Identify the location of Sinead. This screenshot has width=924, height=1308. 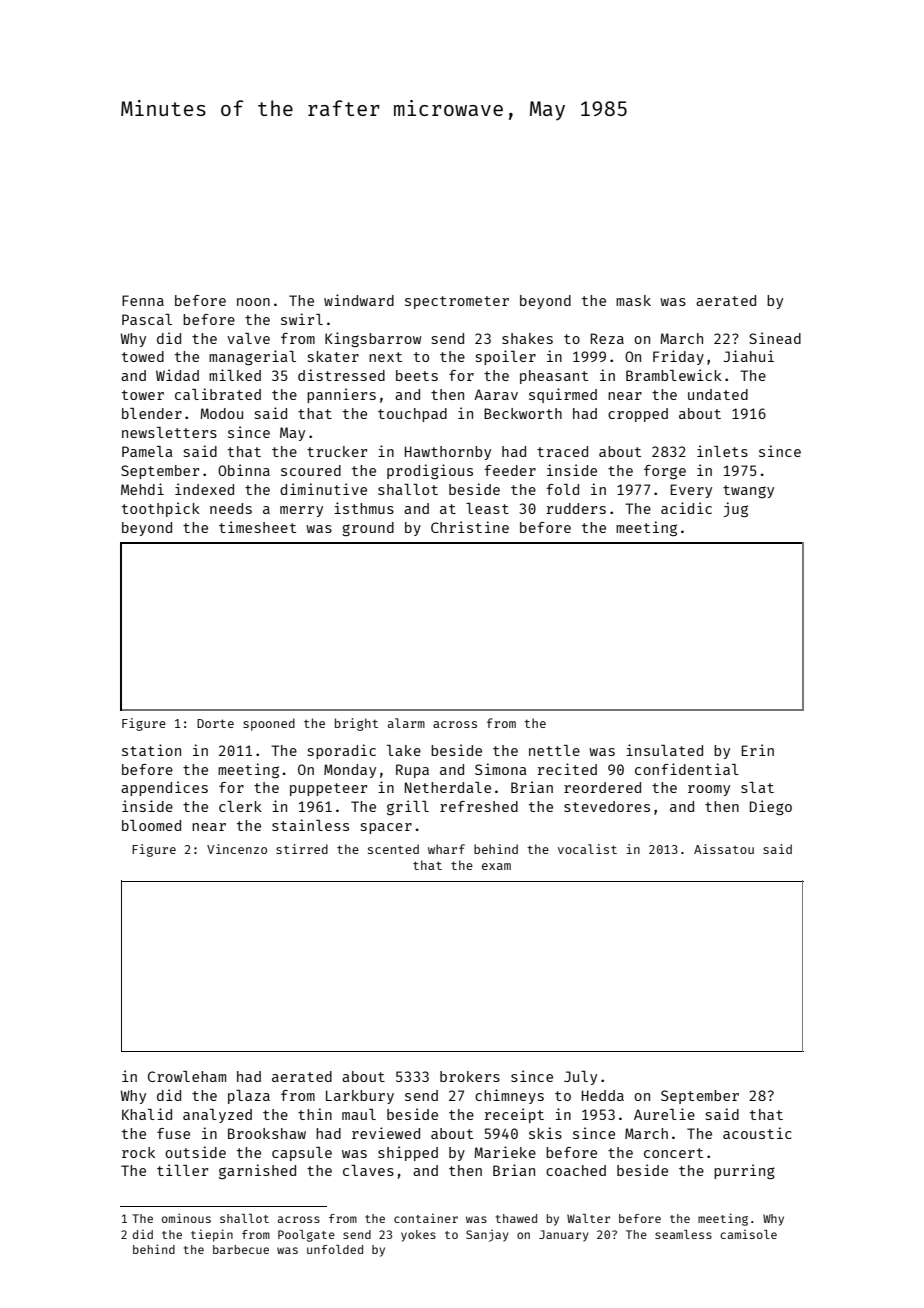
(775, 338).
